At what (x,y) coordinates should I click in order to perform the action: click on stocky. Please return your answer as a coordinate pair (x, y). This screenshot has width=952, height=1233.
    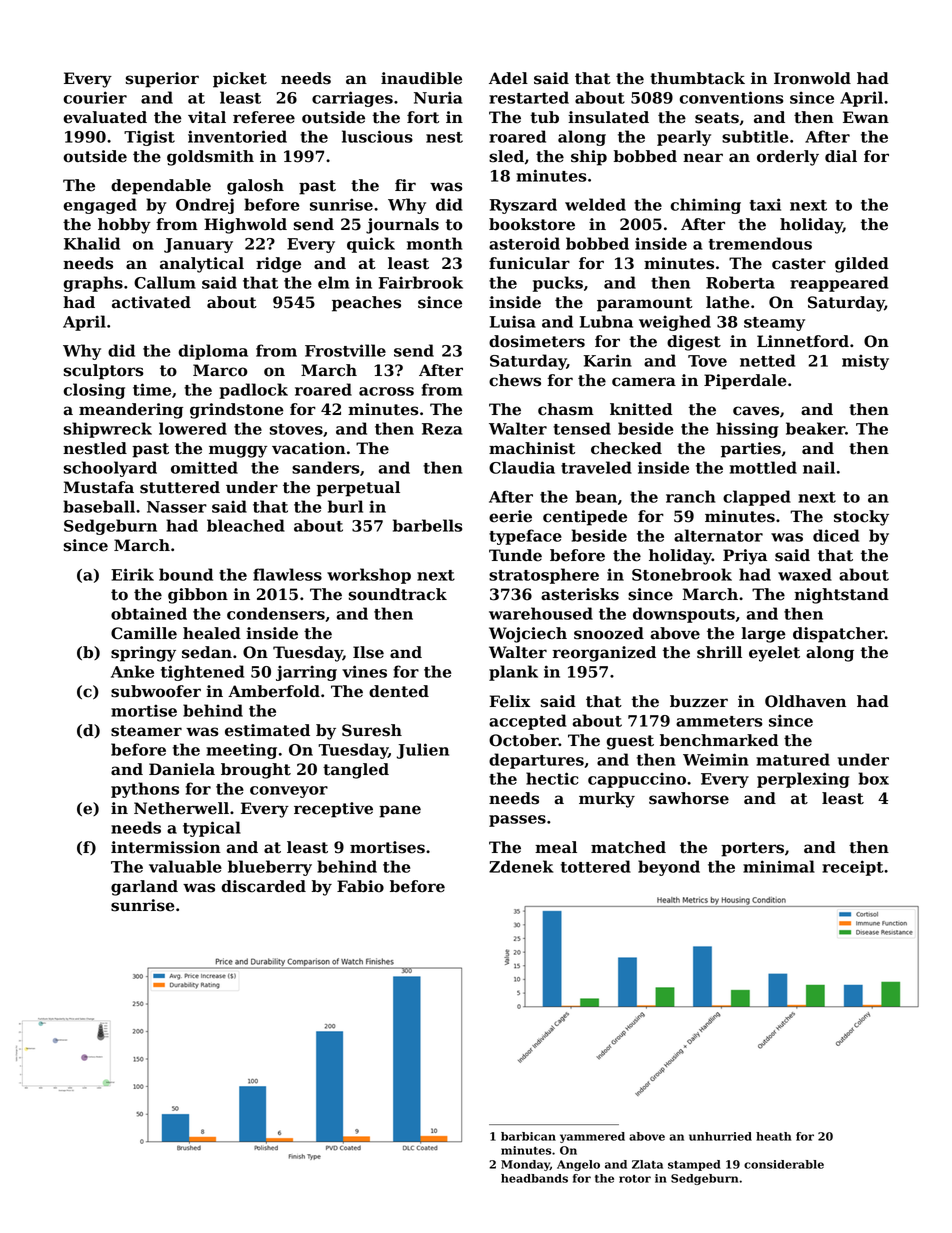
    Looking at the image, I should click on (861, 518).
